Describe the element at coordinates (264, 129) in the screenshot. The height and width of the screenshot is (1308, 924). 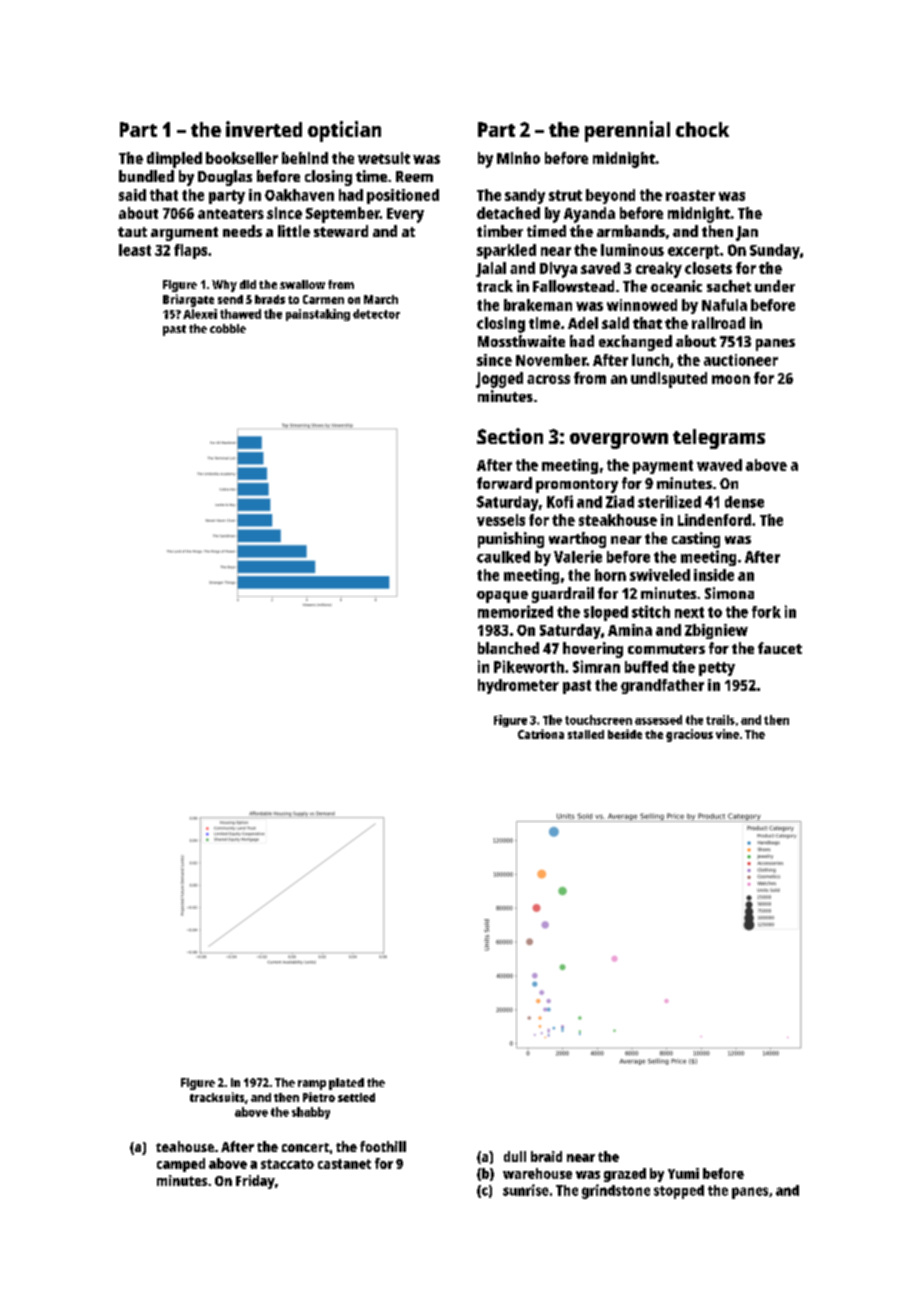
I see `inverted` at that location.
